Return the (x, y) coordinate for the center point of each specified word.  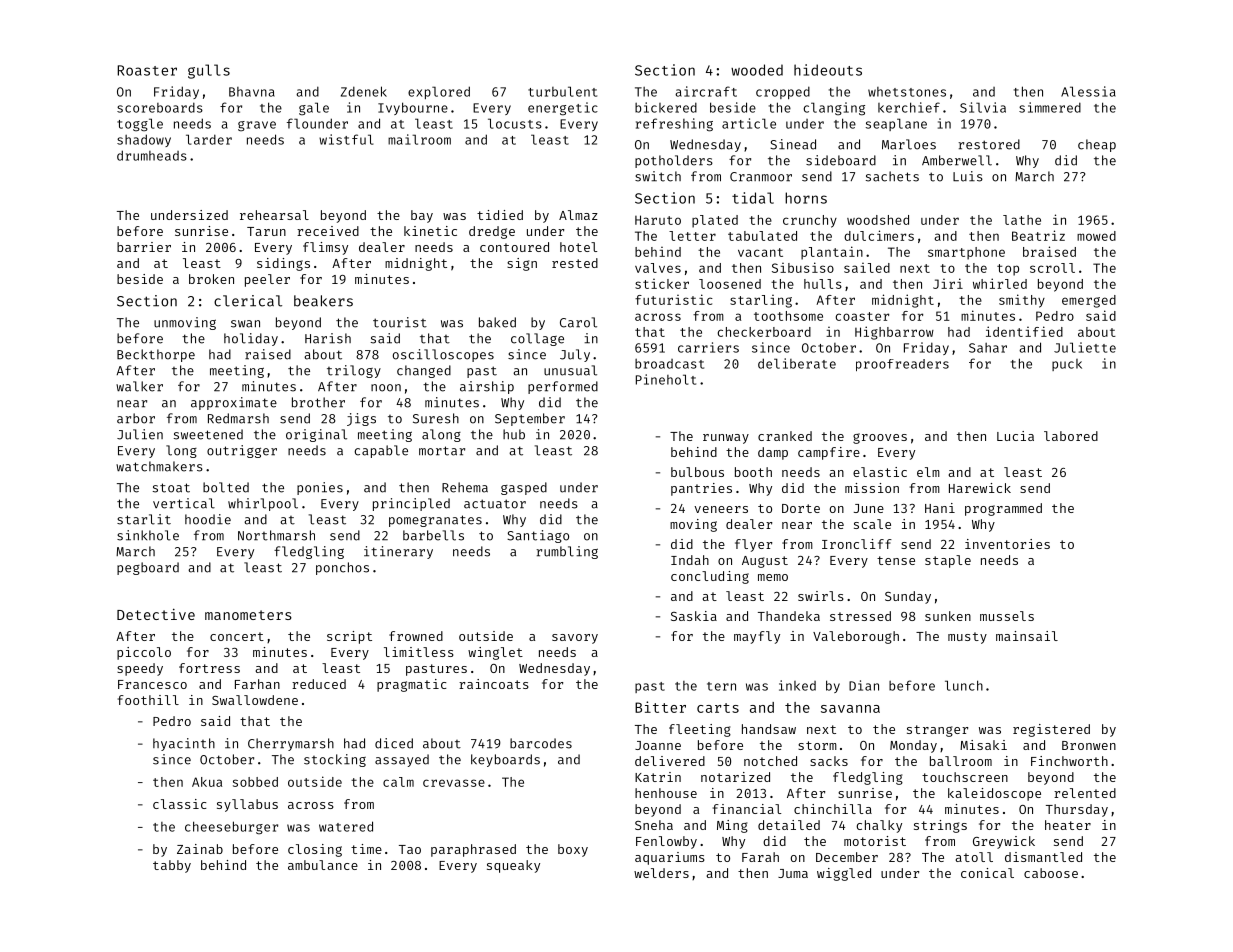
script (349, 637)
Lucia (1015, 436)
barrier (144, 247)
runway (726, 439)
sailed (867, 268)
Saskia (694, 616)
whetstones (907, 92)
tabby (172, 866)
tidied (500, 215)
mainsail (1027, 636)
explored (439, 92)
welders (661, 873)
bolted (226, 487)
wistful (346, 139)
